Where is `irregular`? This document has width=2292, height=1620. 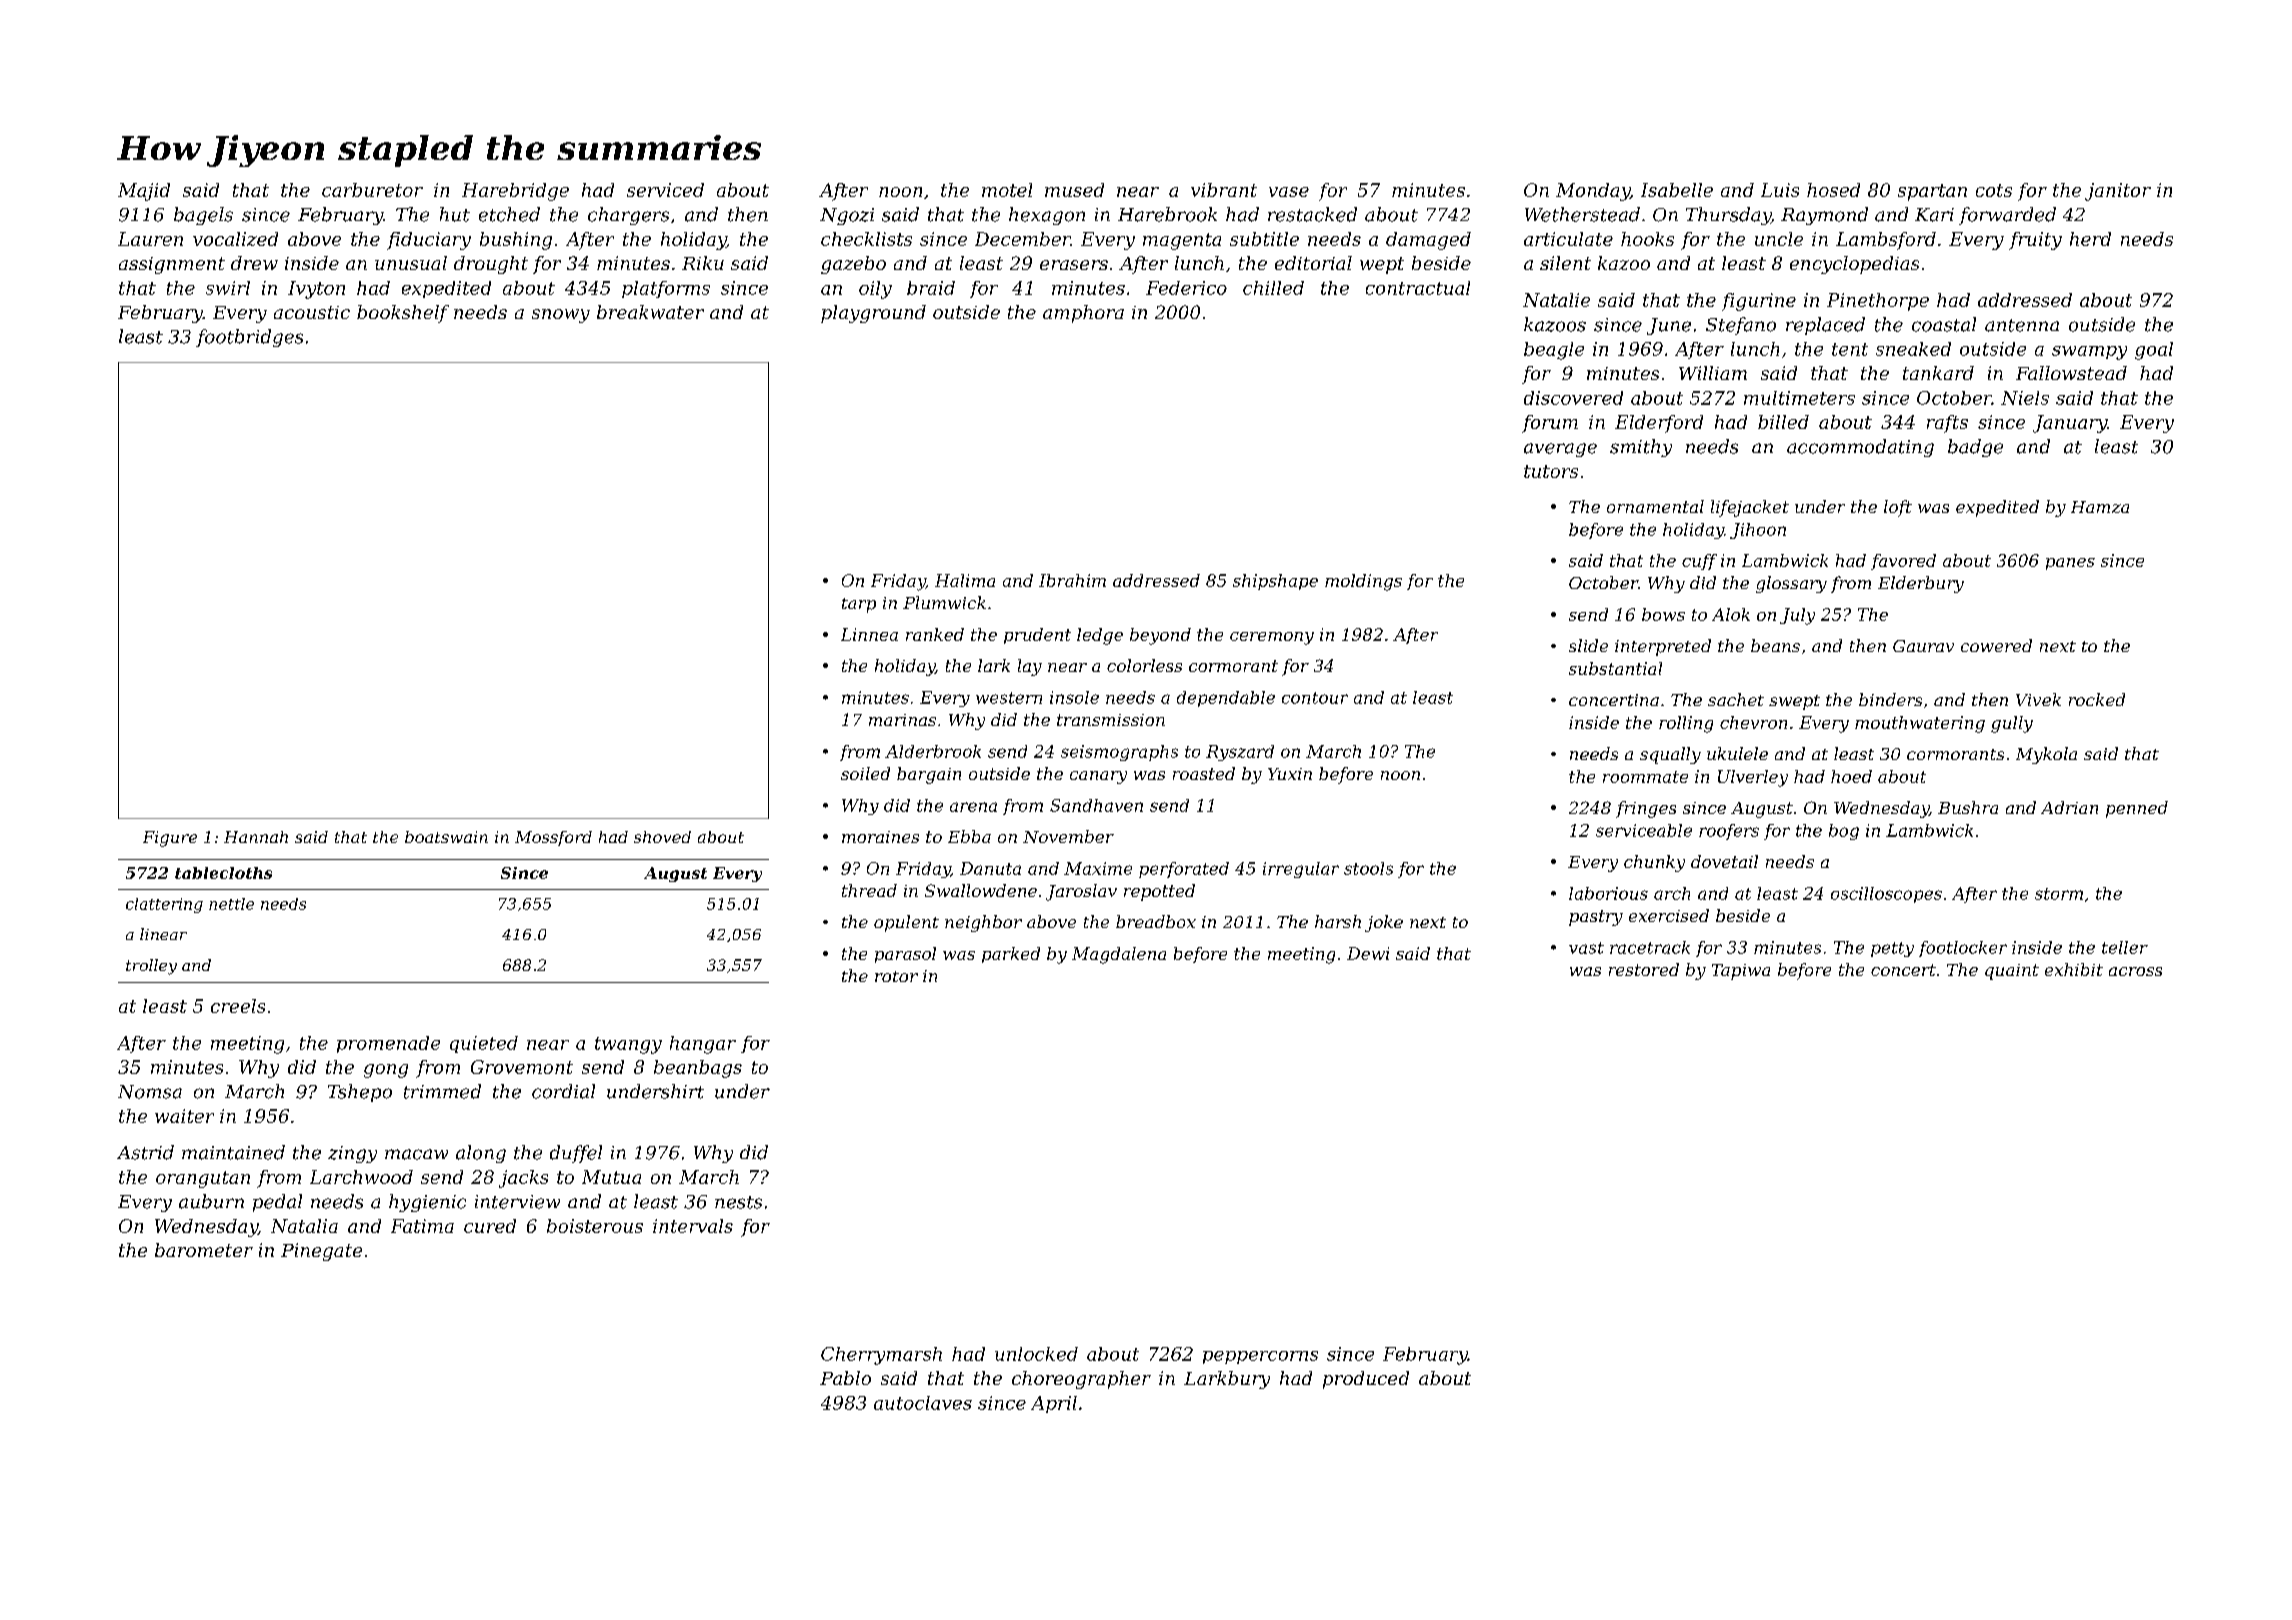
irregular is located at coordinates (1301, 870).
